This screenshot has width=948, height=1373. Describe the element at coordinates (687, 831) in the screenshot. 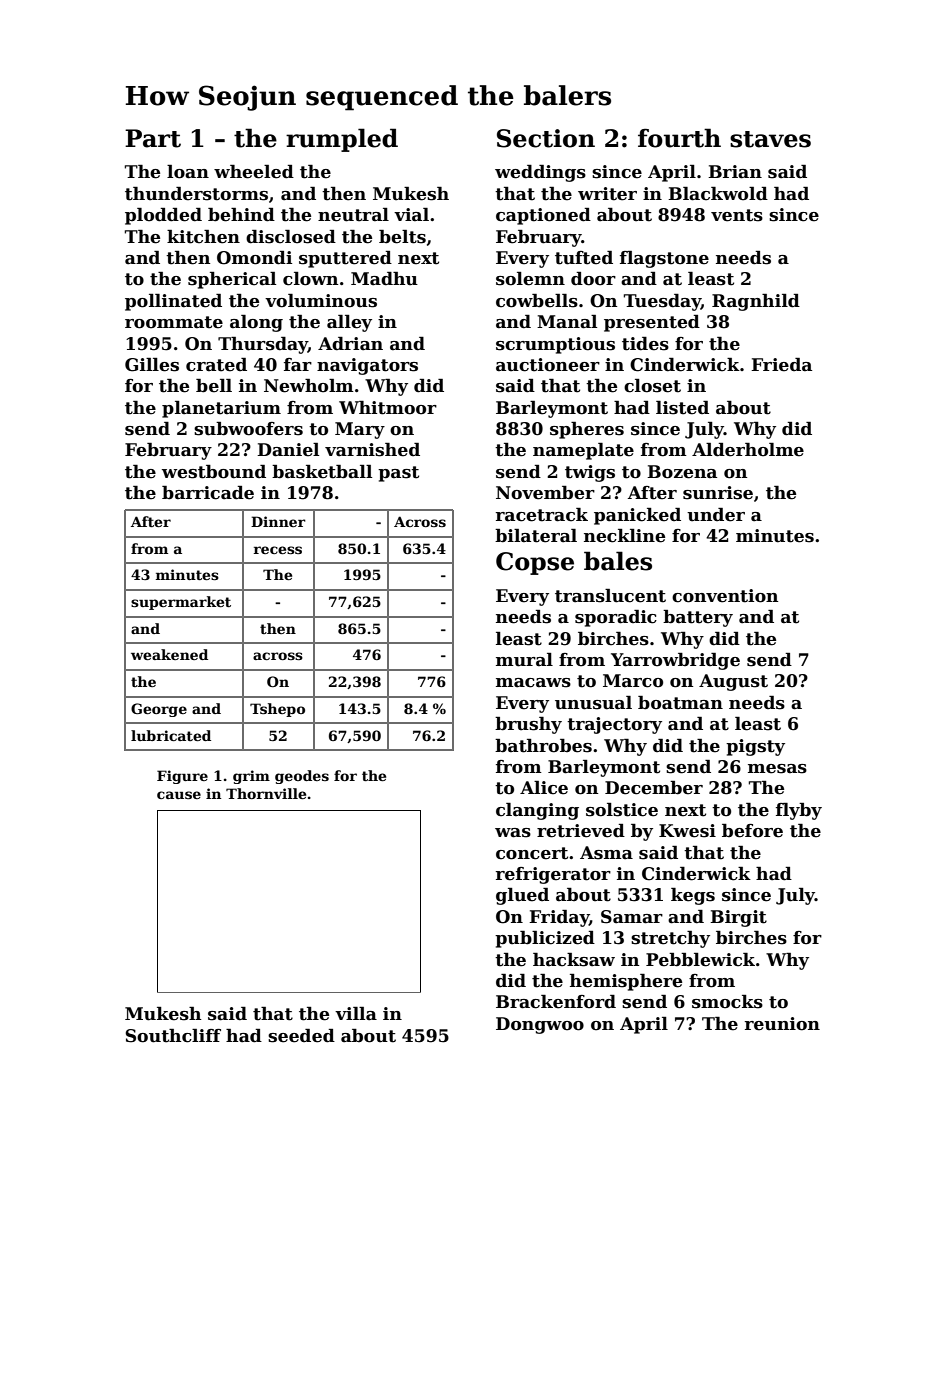

I see `Kwesi` at that location.
